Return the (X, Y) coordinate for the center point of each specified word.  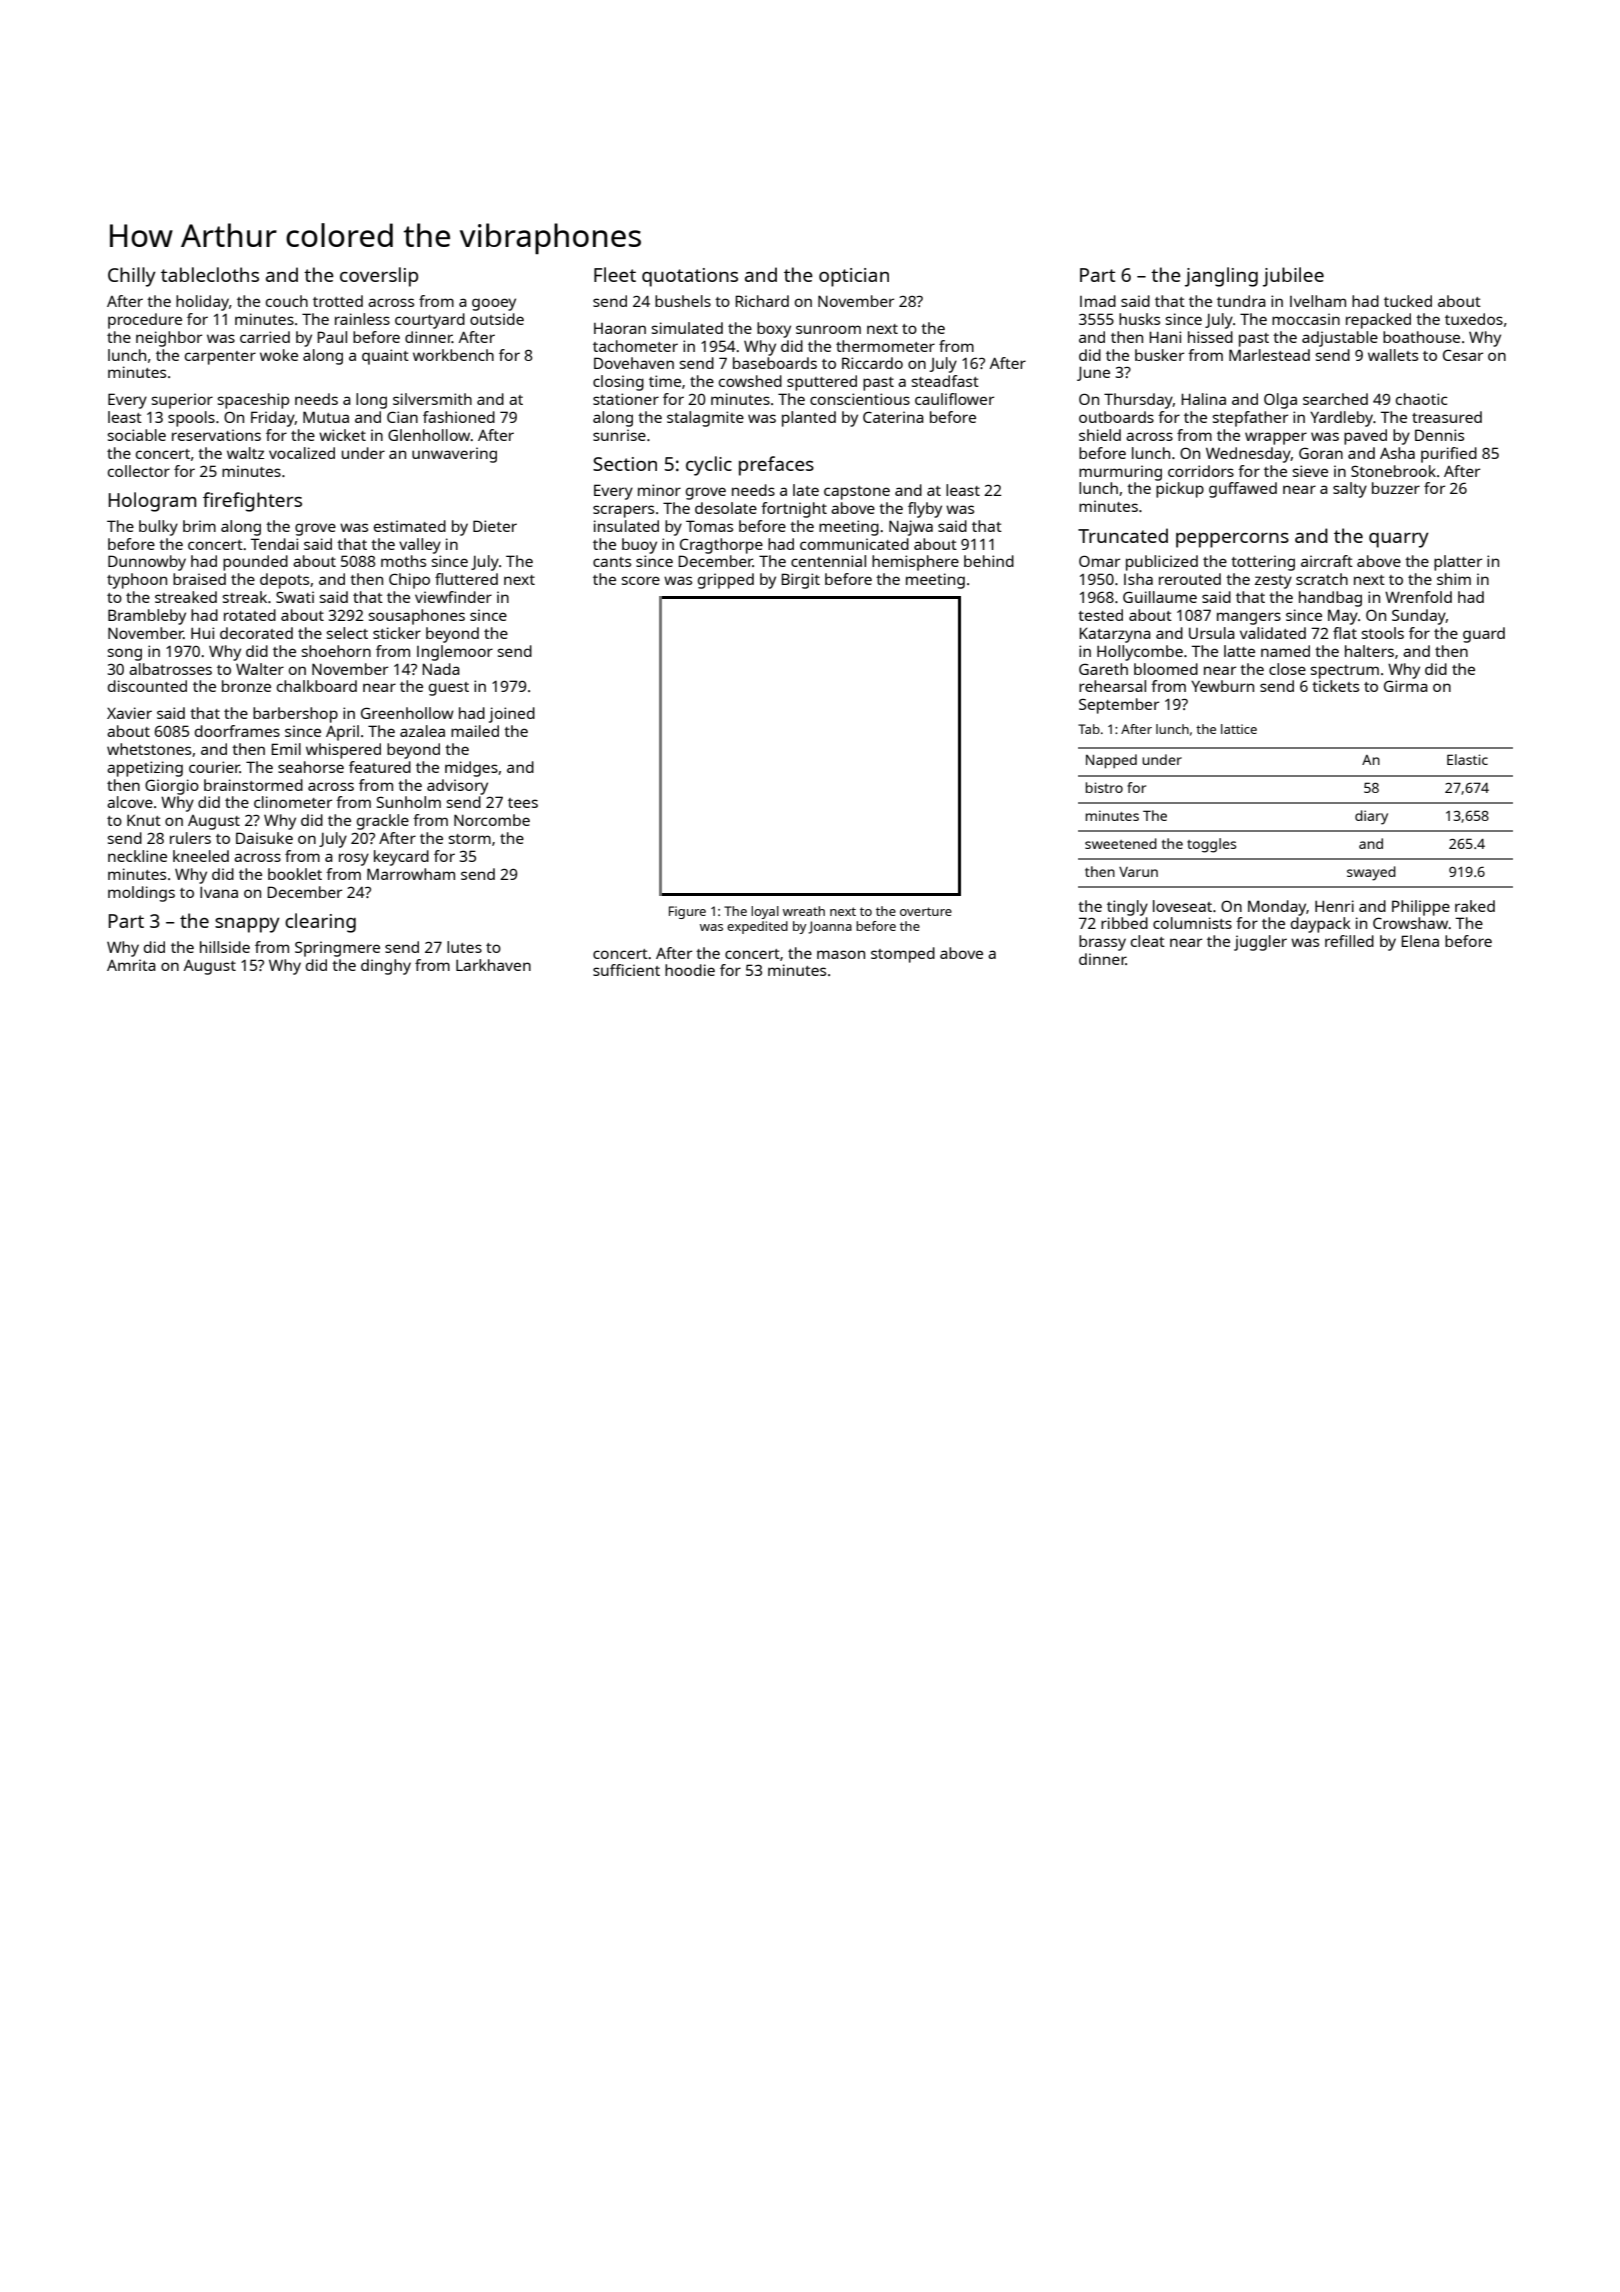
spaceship (253, 401)
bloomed (1166, 669)
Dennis (1439, 435)
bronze (246, 686)
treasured (1447, 417)
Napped (1111, 761)
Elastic (1467, 759)
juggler (1260, 943)
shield (1100, 435)
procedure (145, 321)
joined (512, 715)
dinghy (386, 967)
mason (841, 954)
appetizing (145, 769)
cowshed (750, 381)
